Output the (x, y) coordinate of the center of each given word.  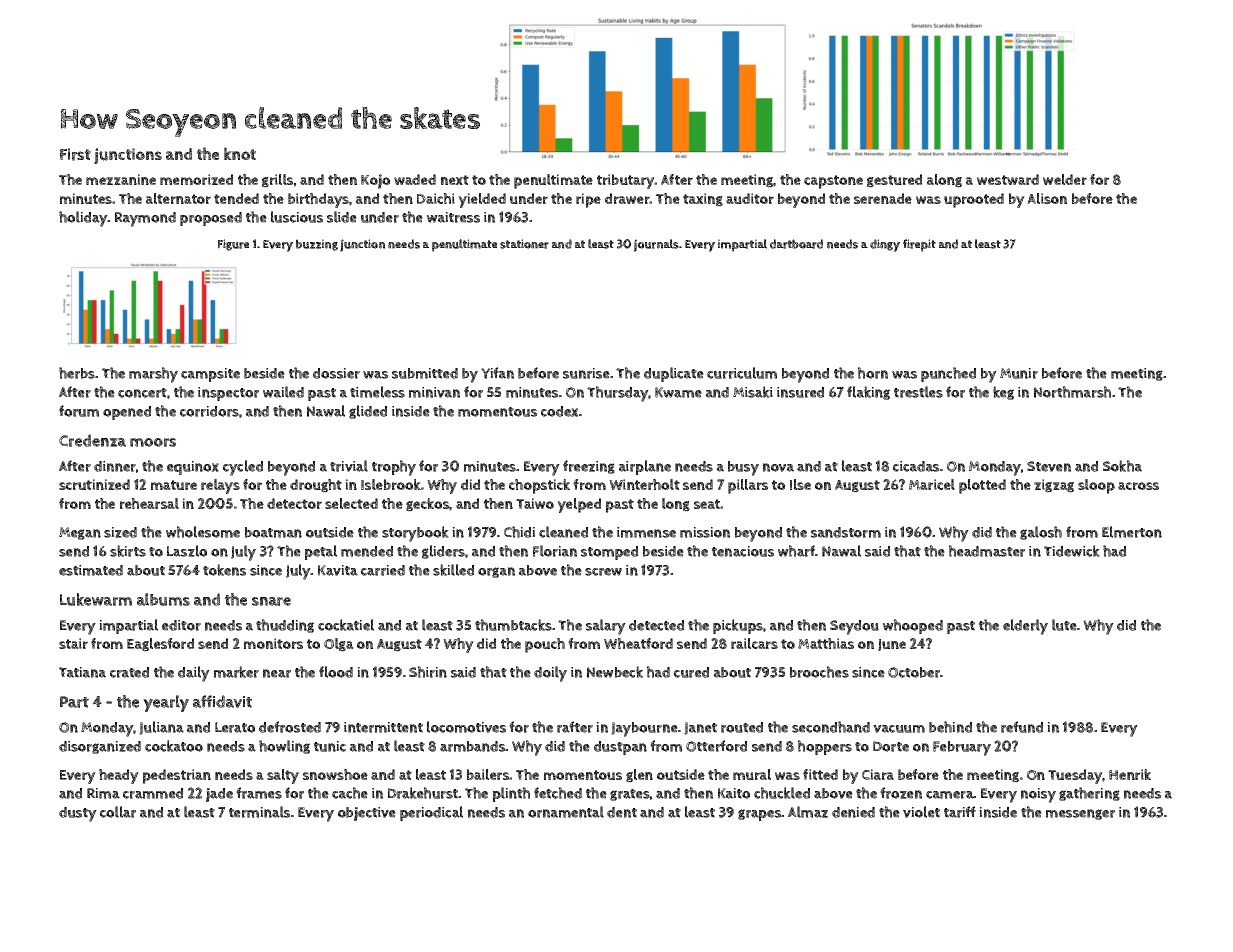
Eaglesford (160, 645)
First (75, 154)
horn (873, 373)
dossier (336, 373)
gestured (894, 181)
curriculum (742, 373)
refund (1022, 727)
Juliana (161, 728)
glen (639, 776)
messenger (1080, 814)
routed (742, 727)
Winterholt (644, 484)
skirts (128, 551)
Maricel (932, 484)
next (455, 180)
